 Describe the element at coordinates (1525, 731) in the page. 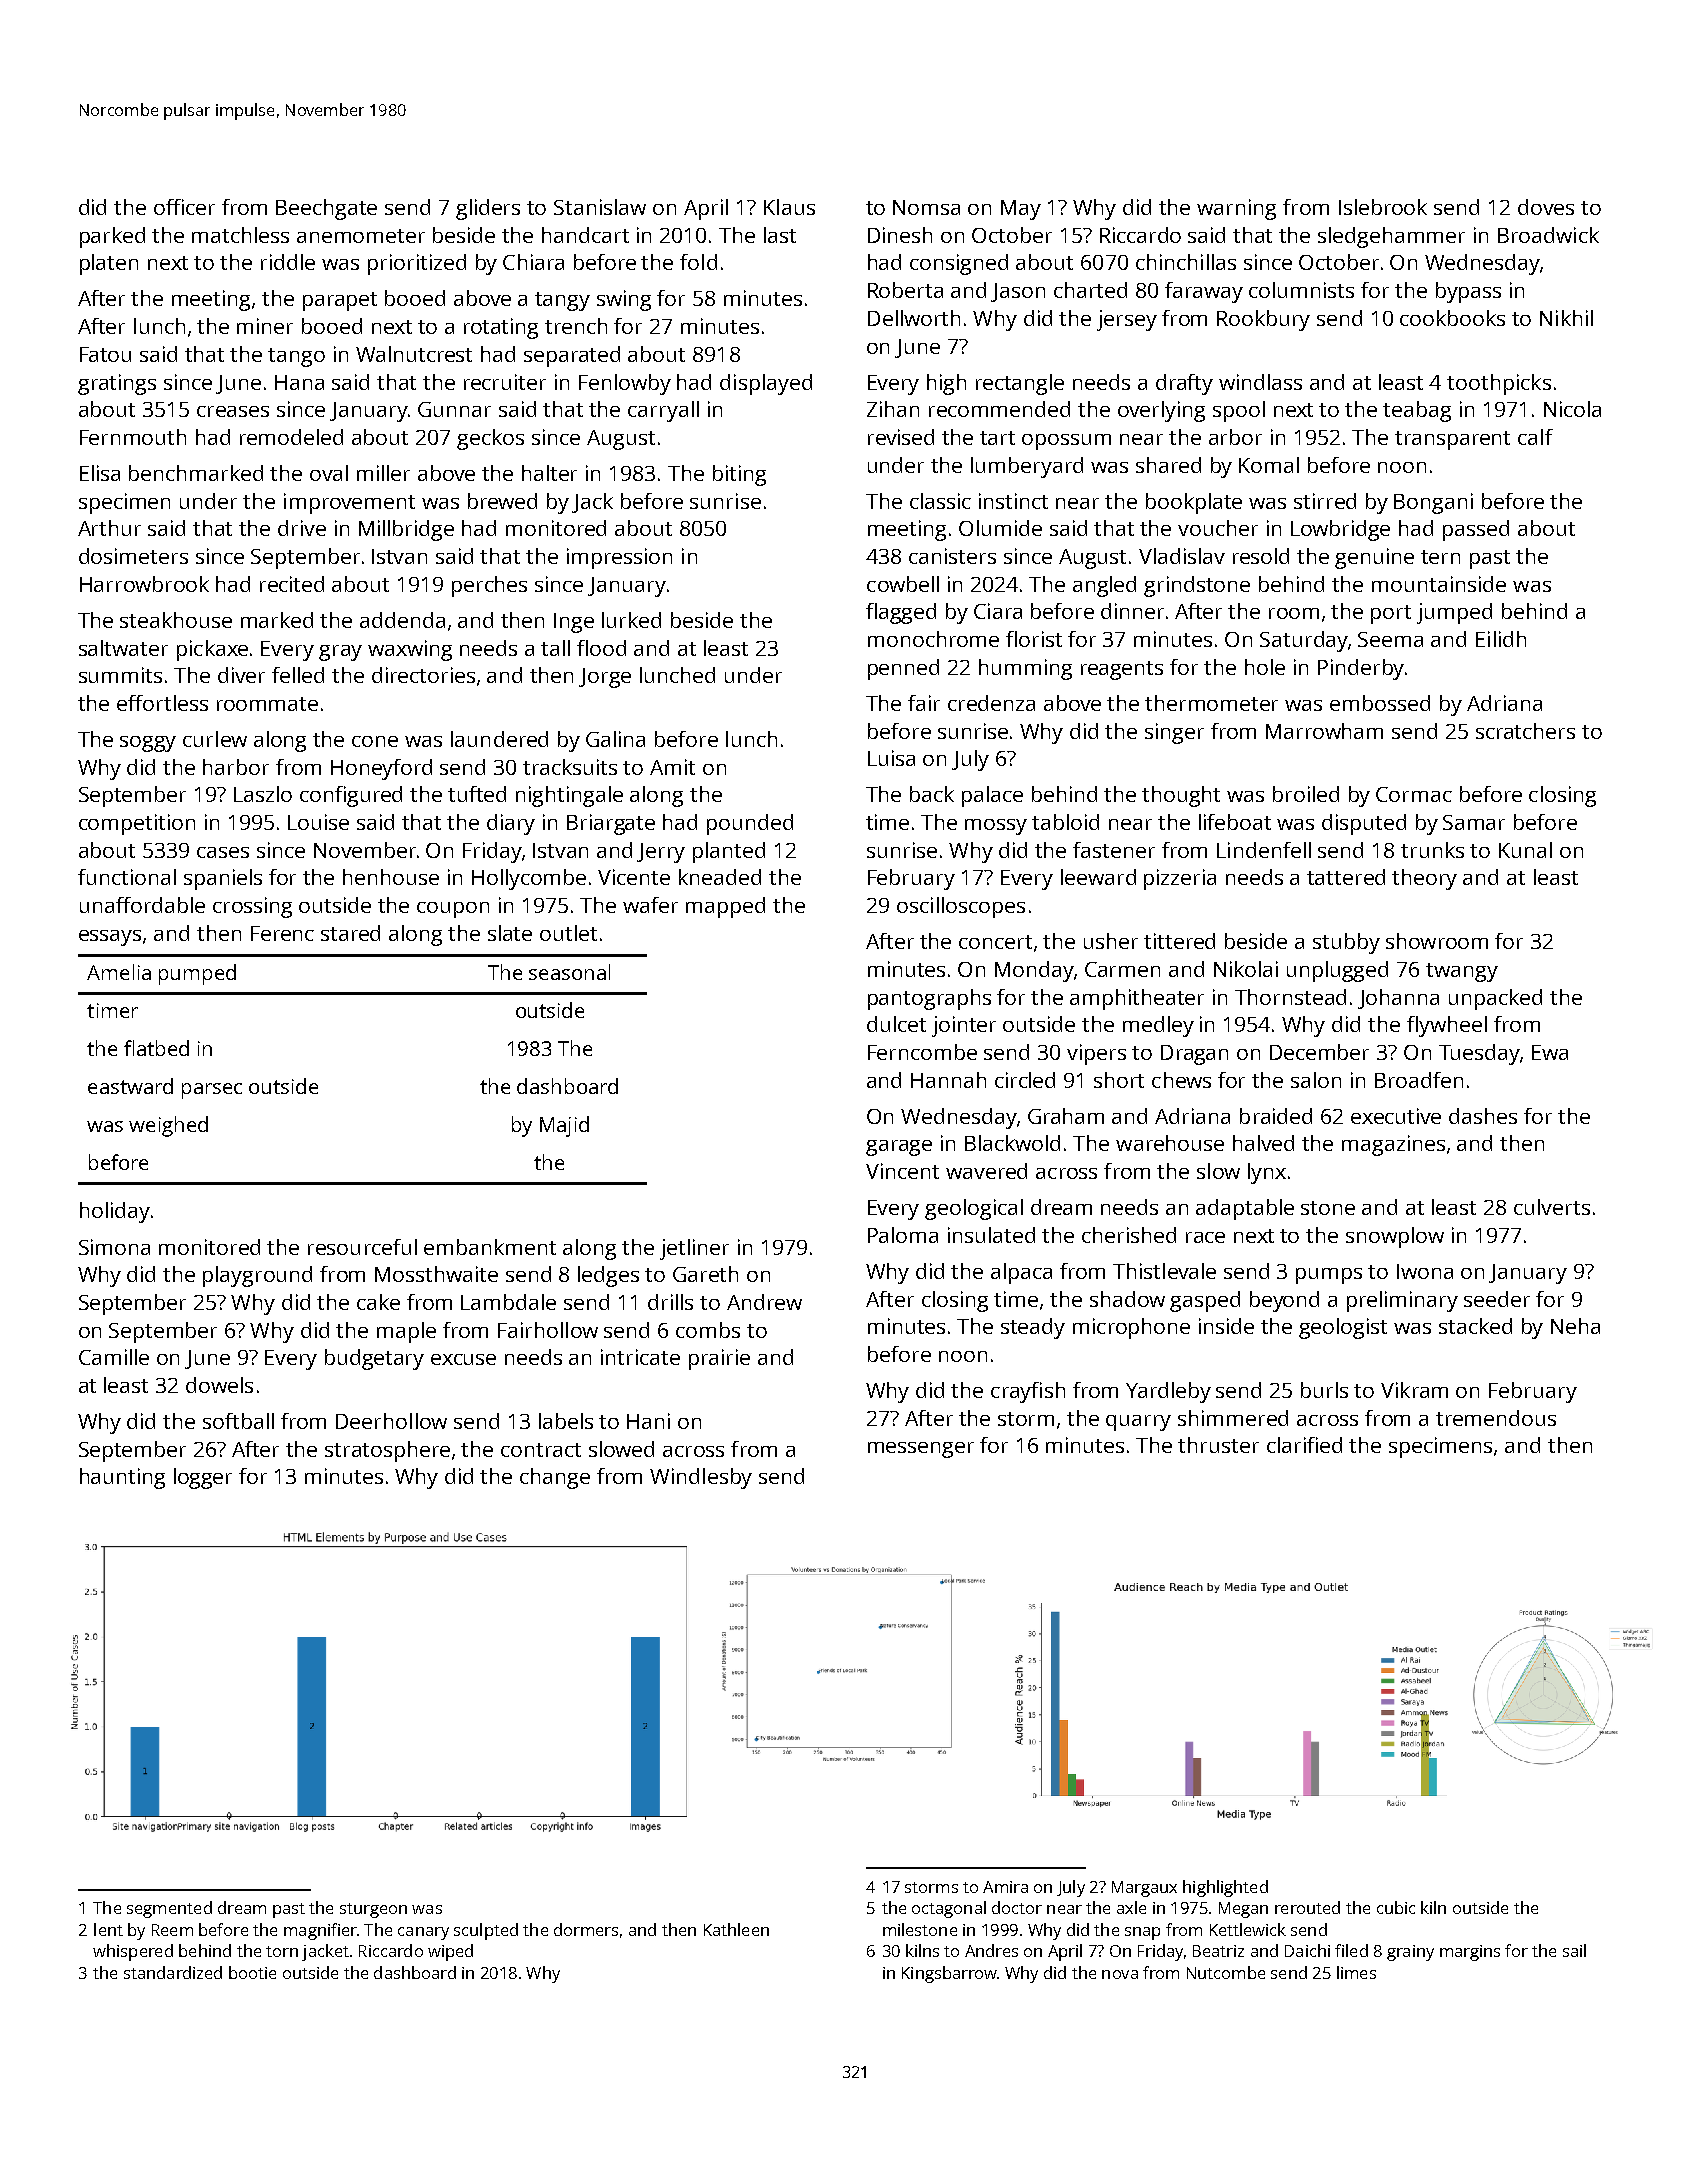

I see `scratchers` at that location.
